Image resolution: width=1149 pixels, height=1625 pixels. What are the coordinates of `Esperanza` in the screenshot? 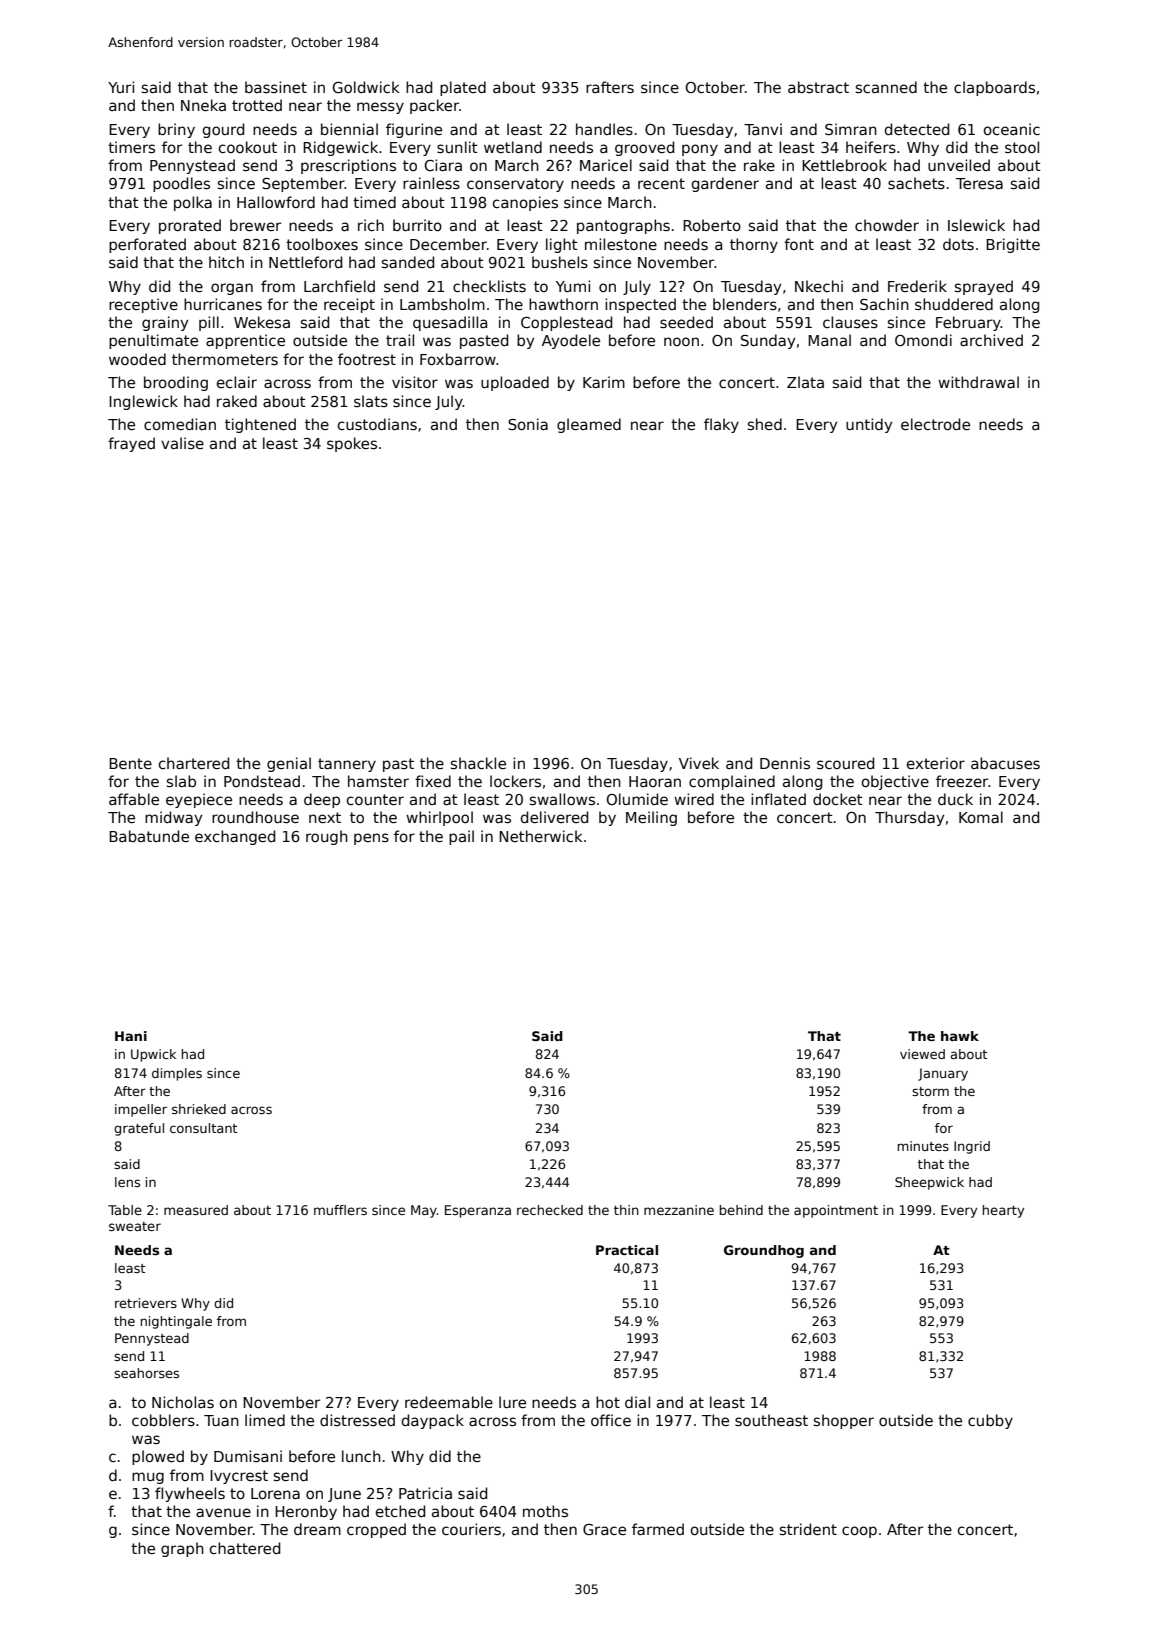 It's located at (478, 1211).
